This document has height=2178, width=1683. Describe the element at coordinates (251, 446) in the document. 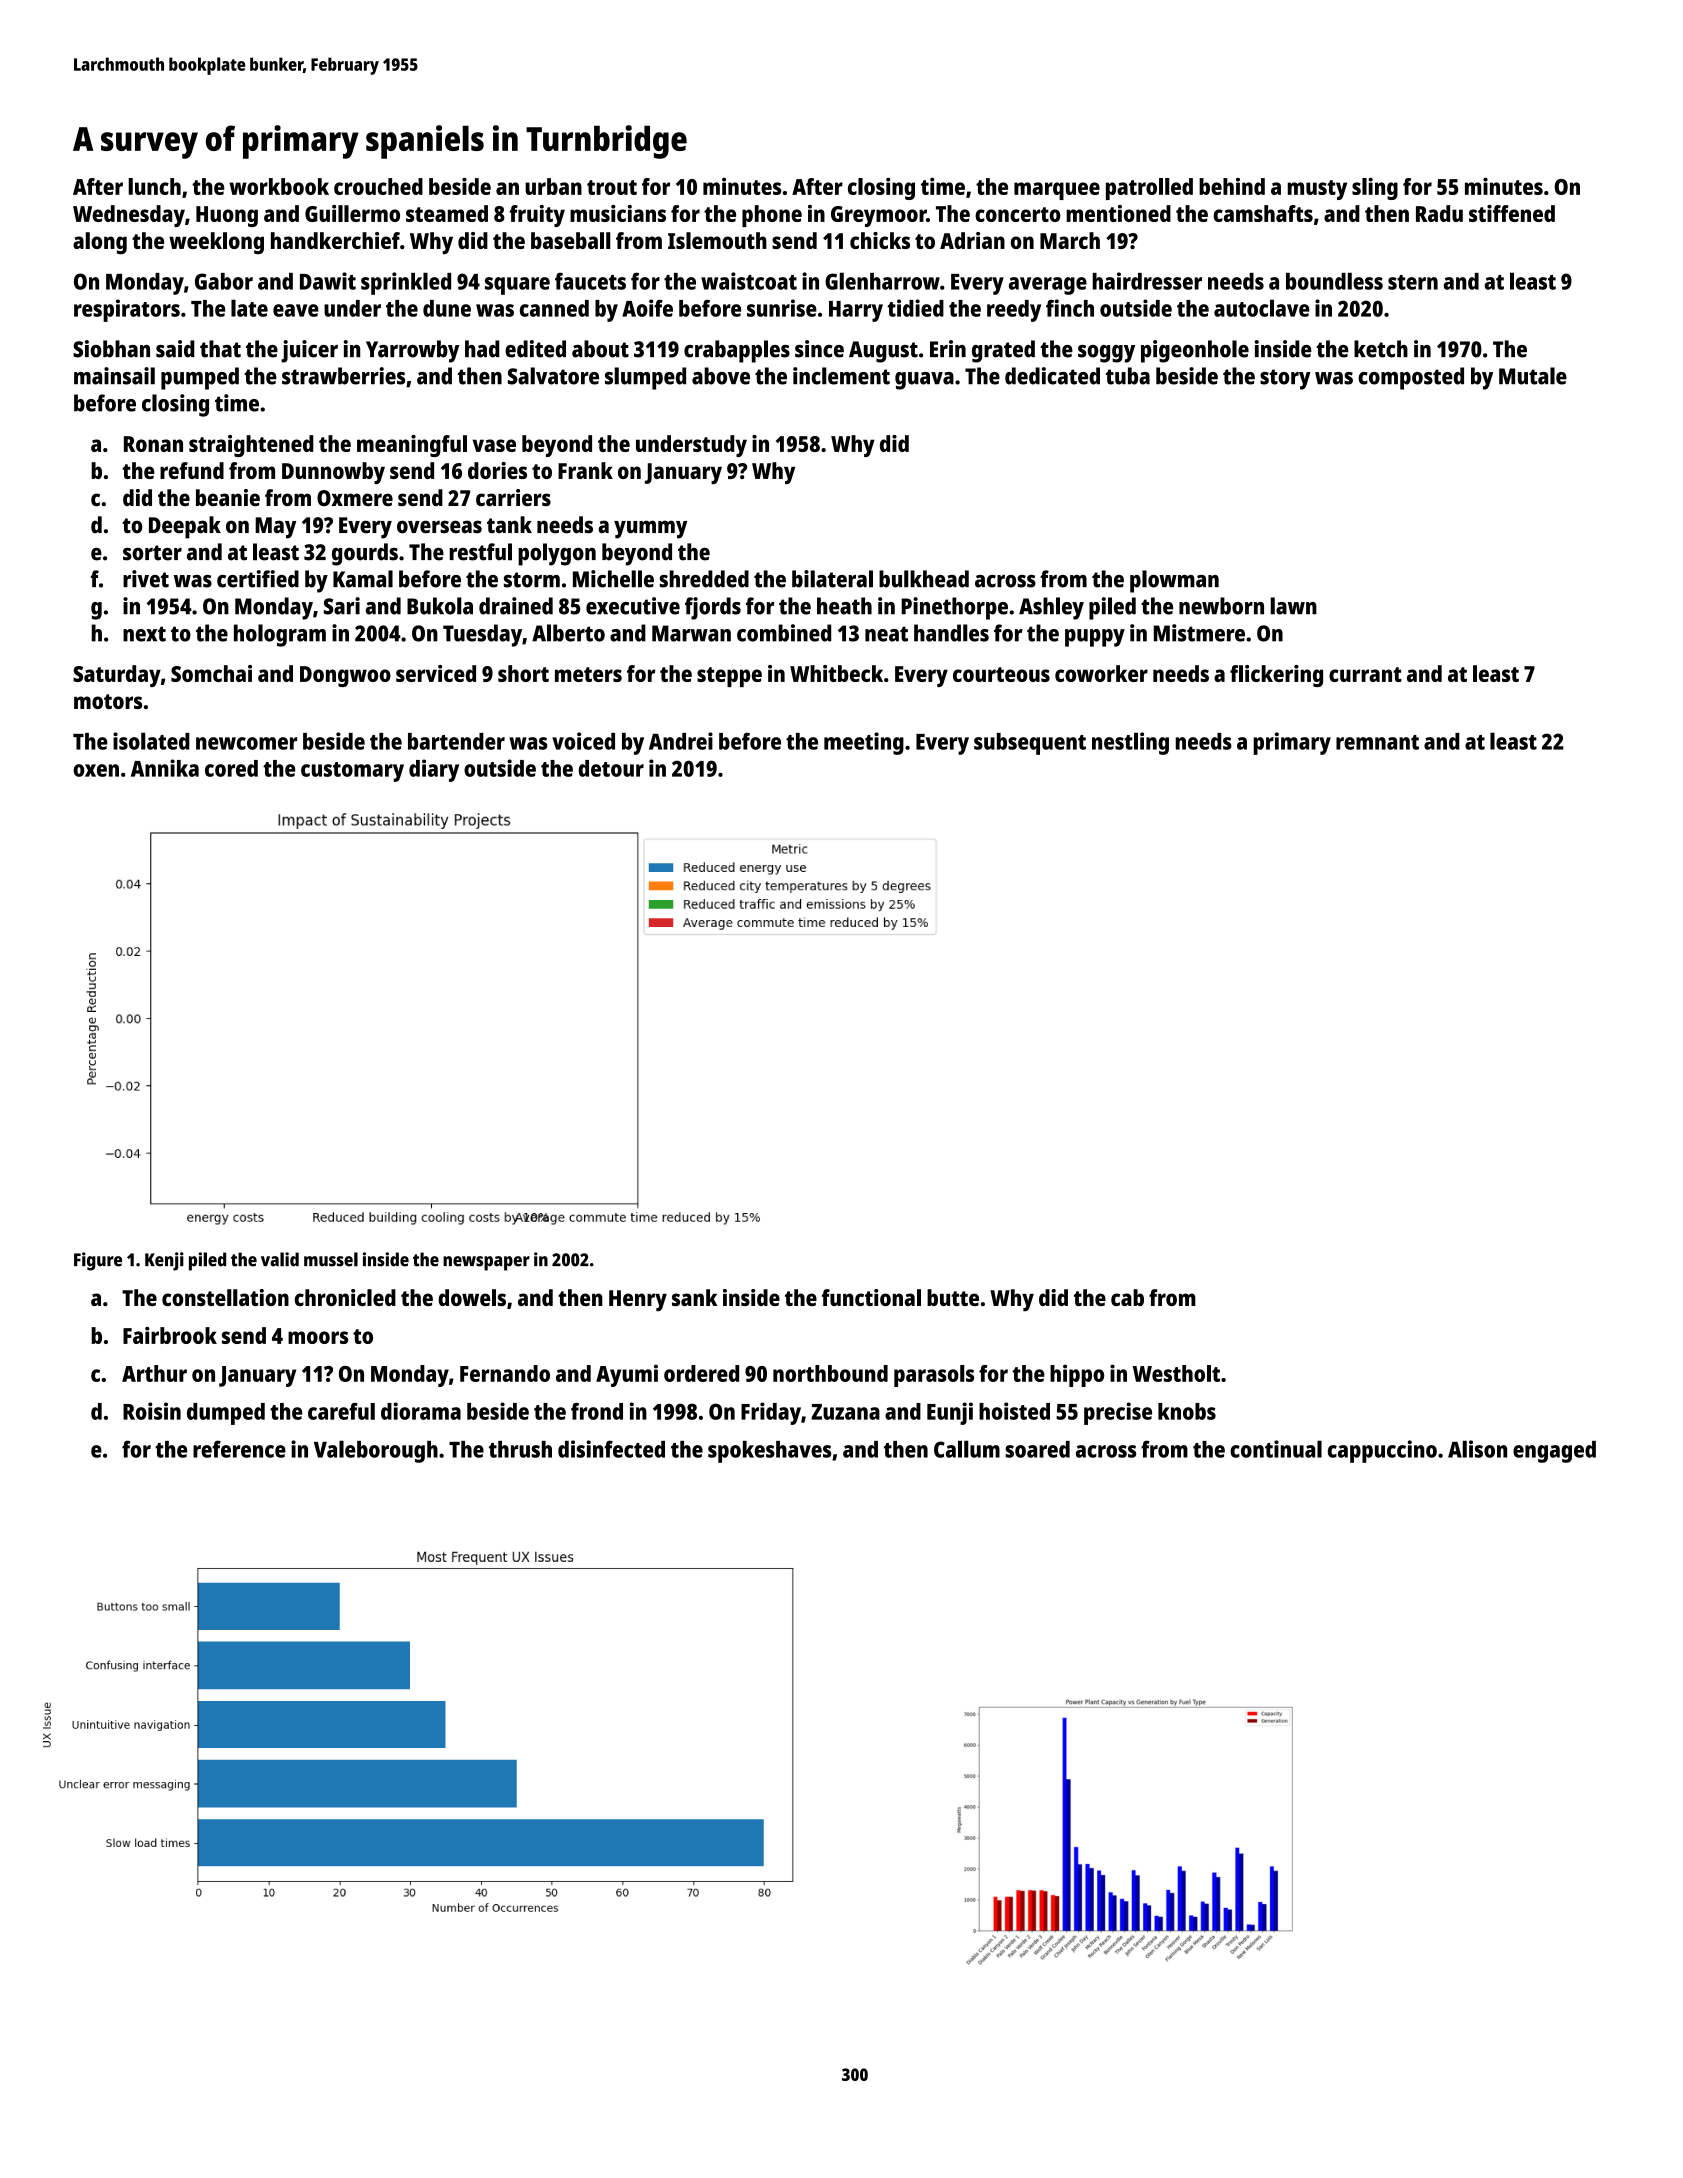

I see `straightened` at that location.
